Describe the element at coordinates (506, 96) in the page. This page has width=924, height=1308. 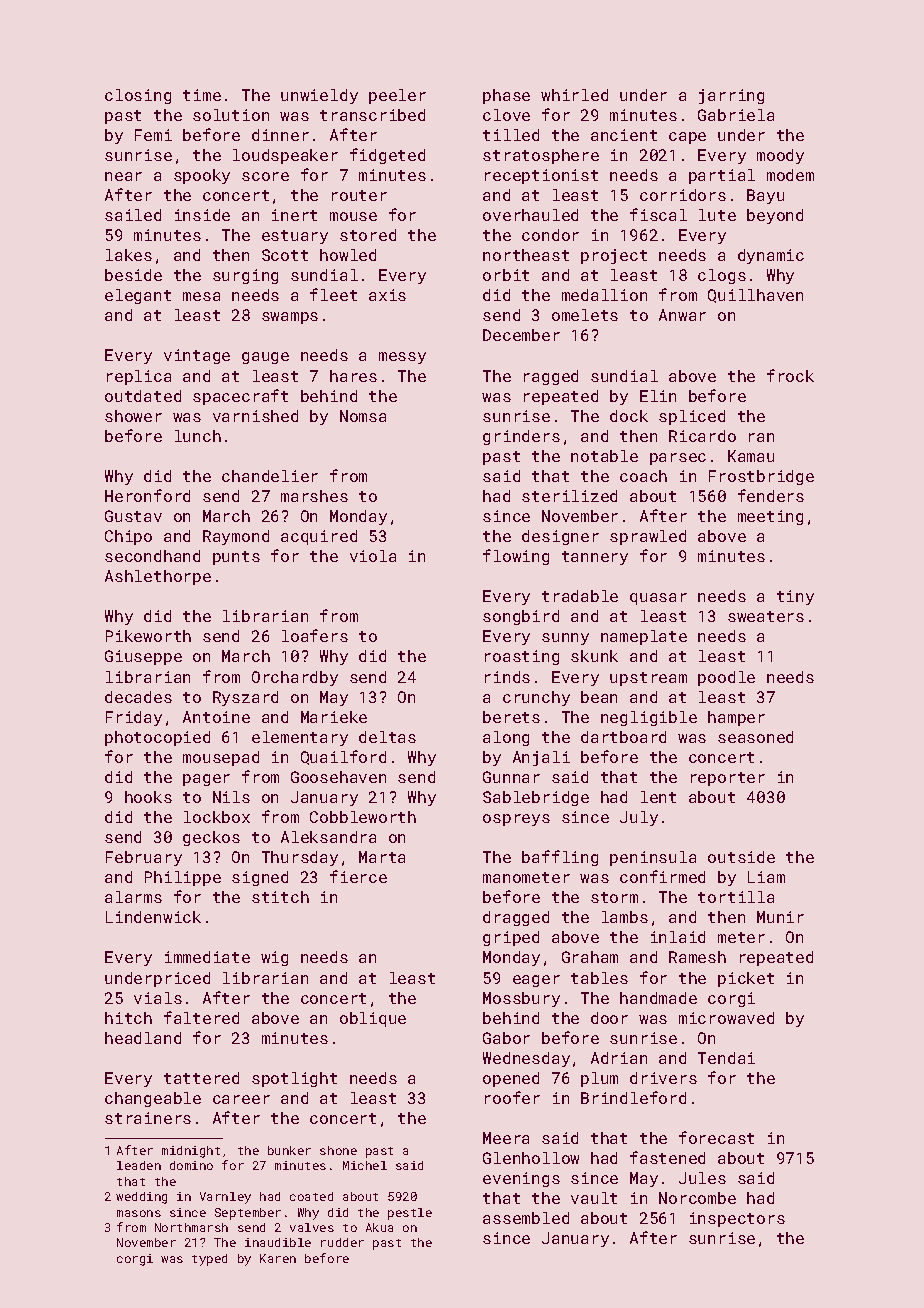
I see `phase` at that location.
